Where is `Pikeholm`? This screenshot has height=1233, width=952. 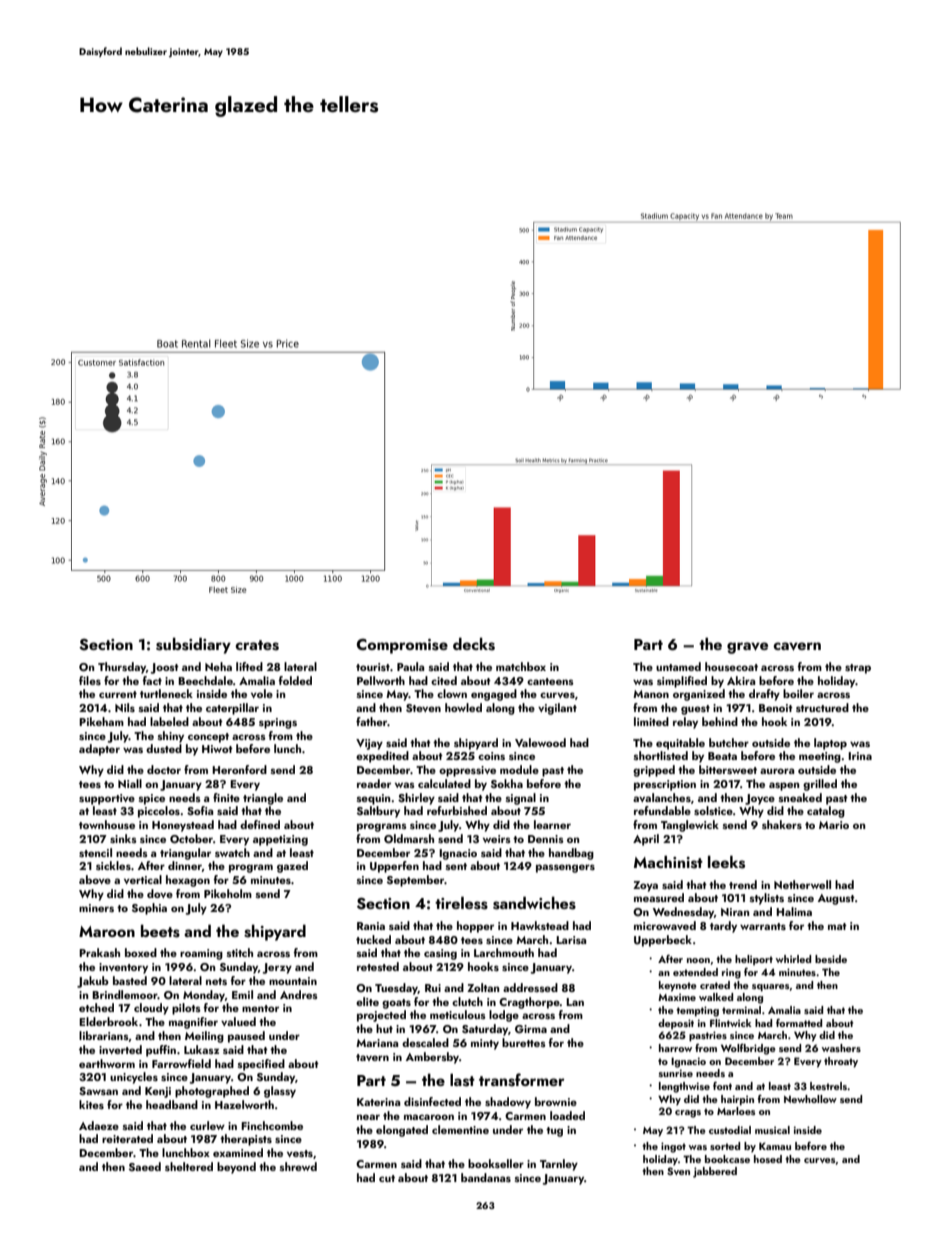
Pikeholm is located at coordinates (228, 893).
